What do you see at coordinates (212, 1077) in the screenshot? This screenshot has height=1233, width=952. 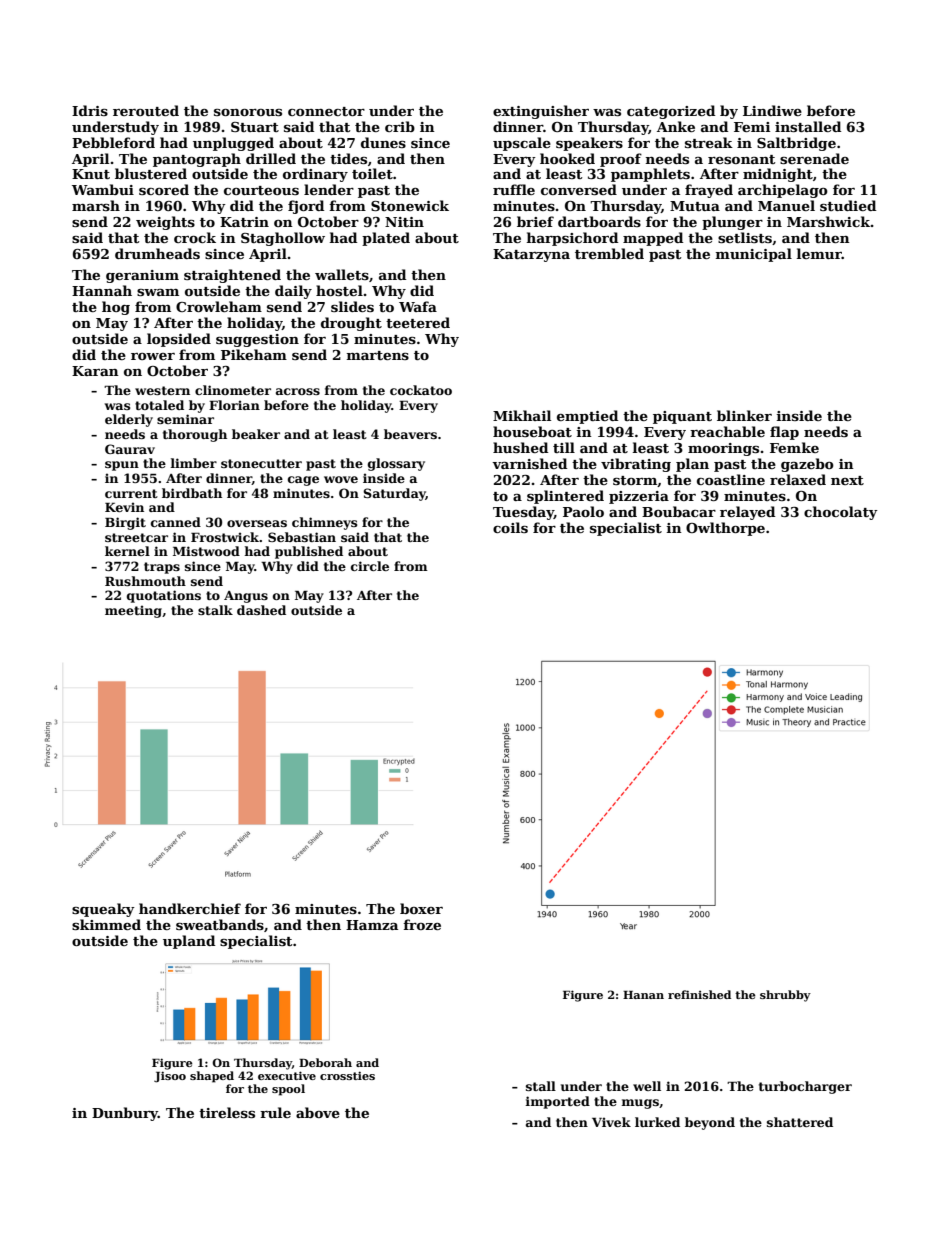 I see `shaped` at bounding box center [212, 1077].
